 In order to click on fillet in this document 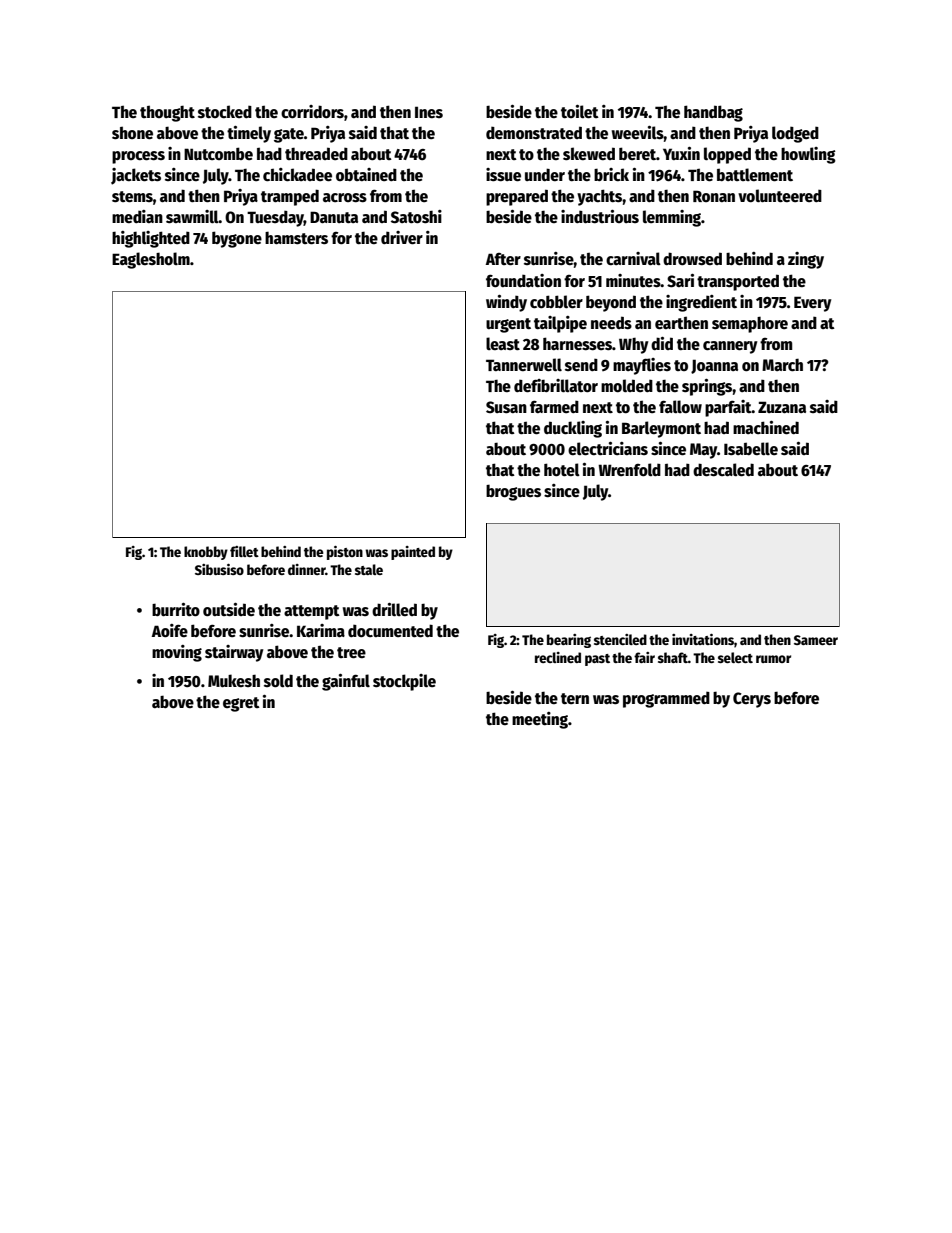, I will do `click(244, 551)`.
